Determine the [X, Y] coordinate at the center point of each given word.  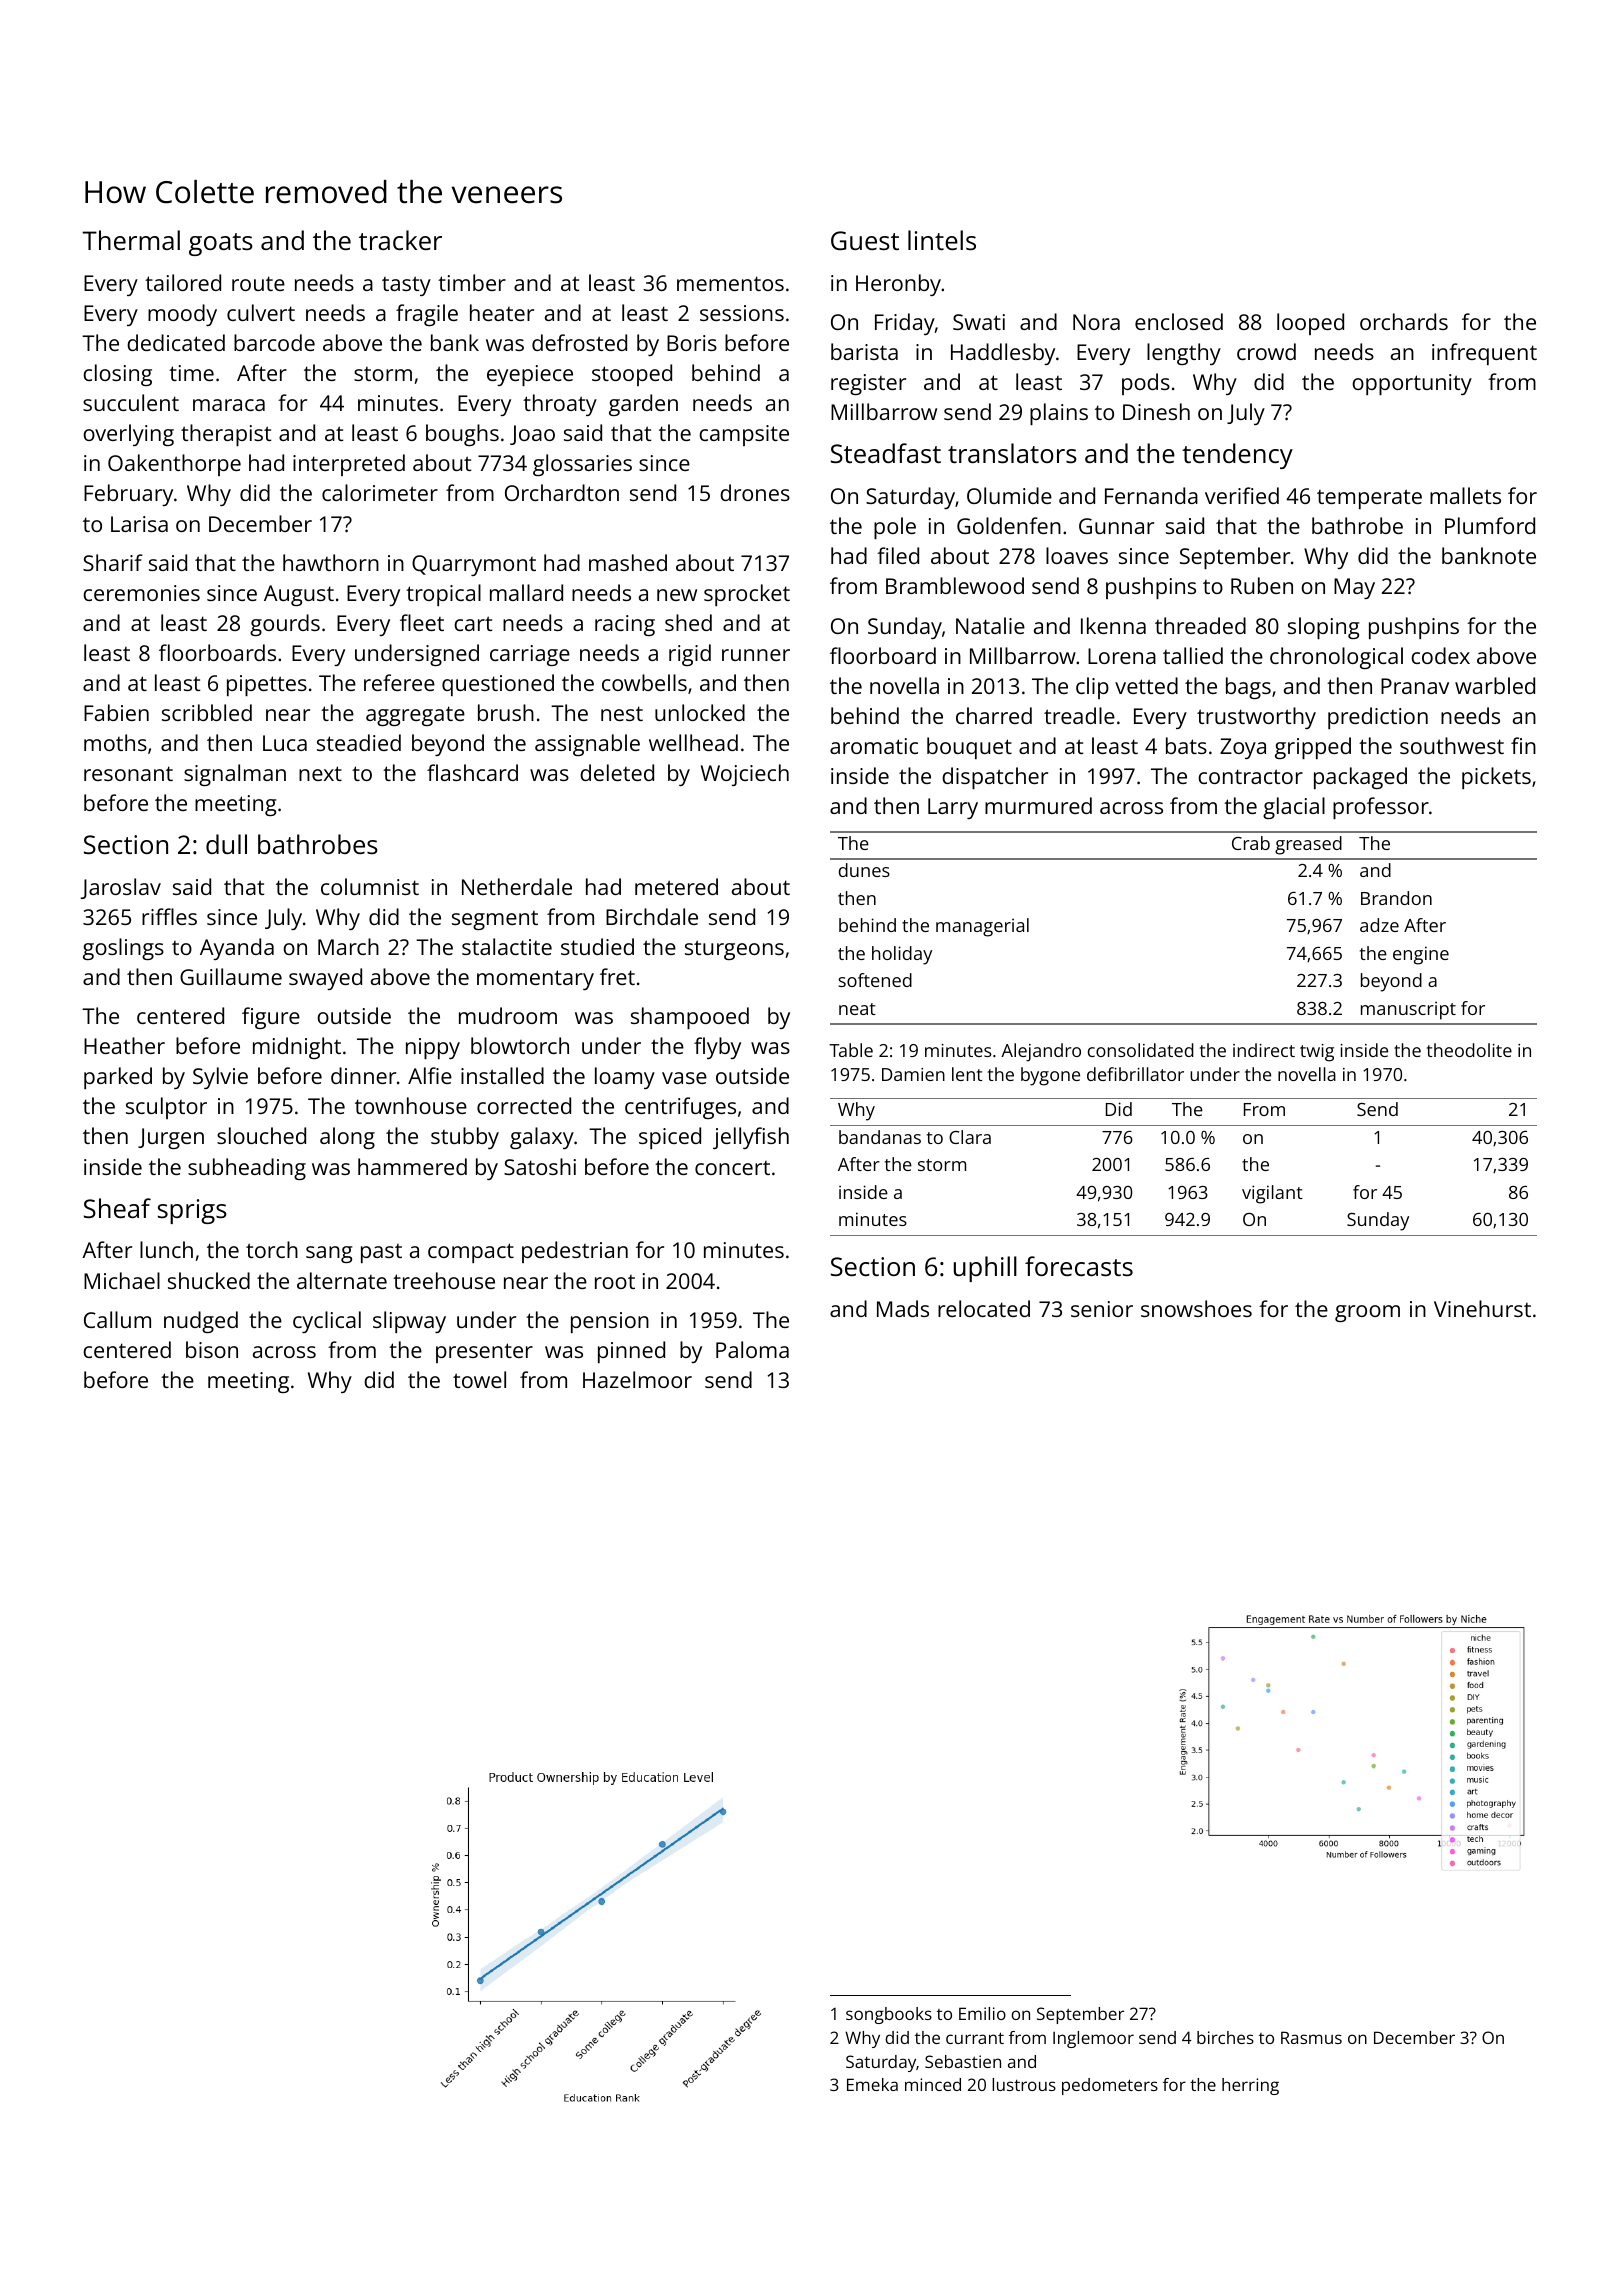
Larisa [139, 524]
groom [1367, 1313]
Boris [692, 343]
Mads [903, 1308]
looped [1310, 324]
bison [212, 1349]
